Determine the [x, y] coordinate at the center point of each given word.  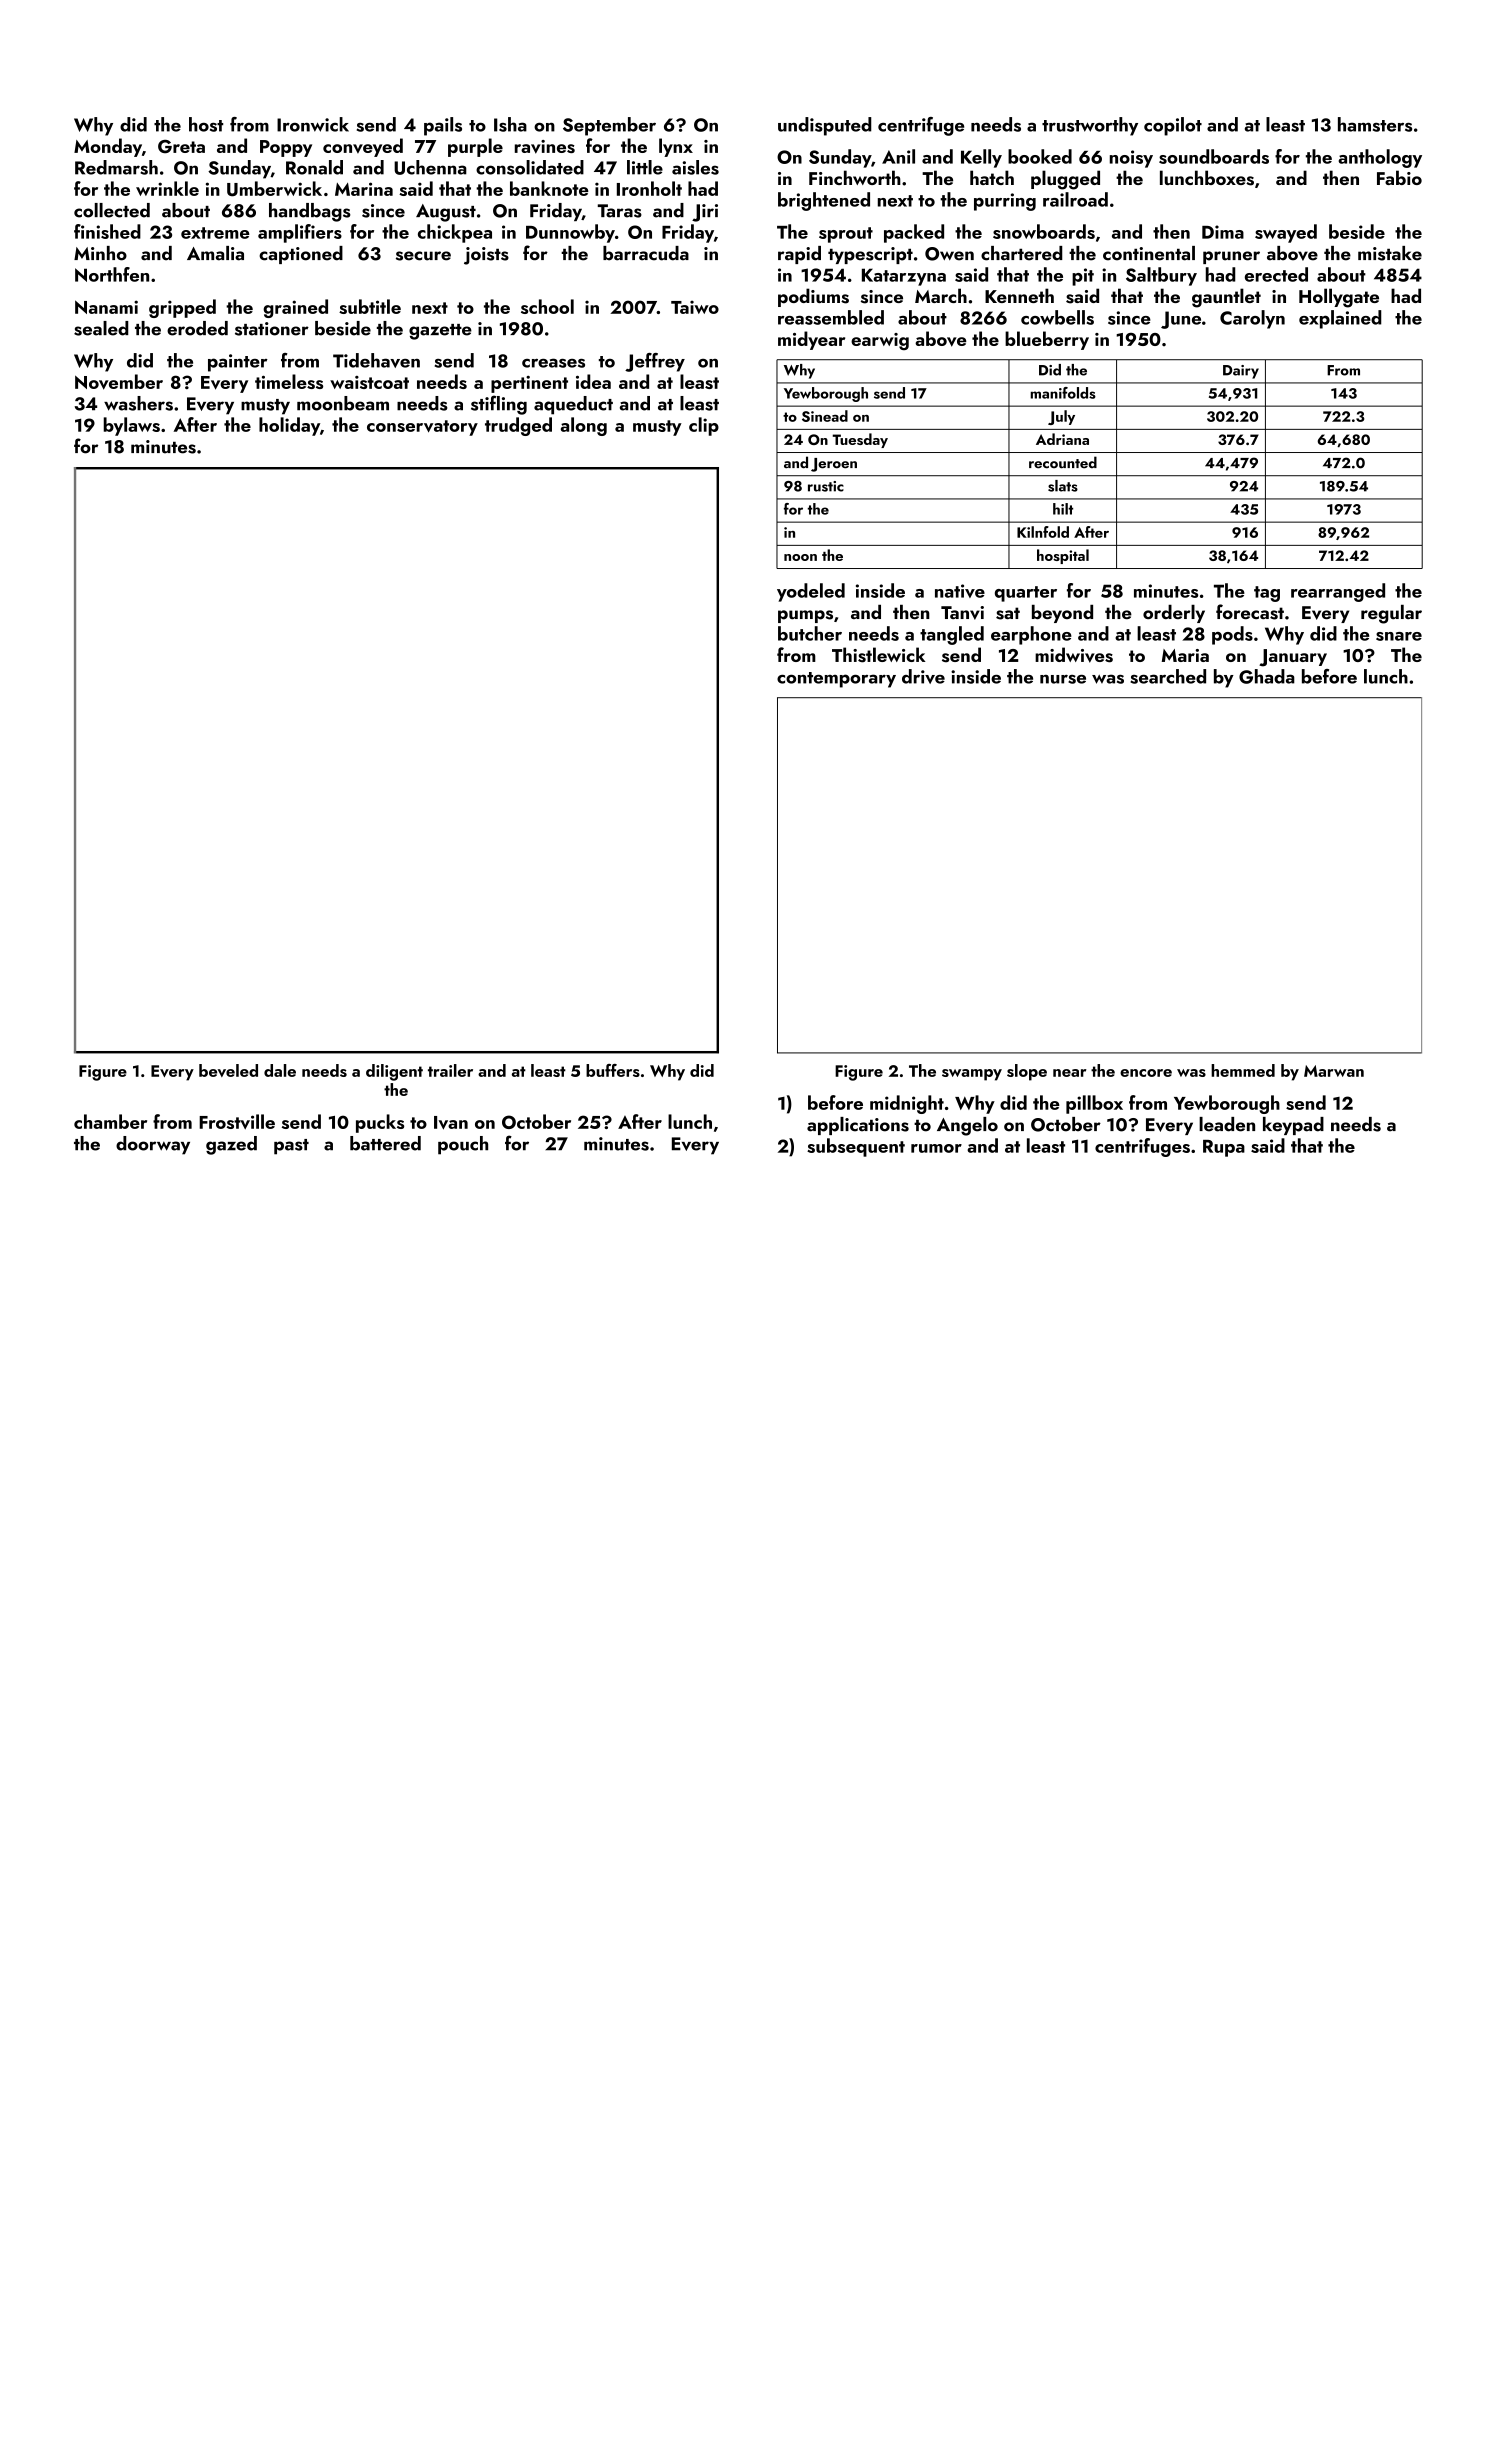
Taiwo [695, 307]
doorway [153, 1145]
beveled [228, 1070]
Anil [898, 156]
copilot [1173, 126]
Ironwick [313, 124]
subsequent [856, 1147]
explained [1340, 319]
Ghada [1267, 676]
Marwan [1334, 1071]
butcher [810, 633]
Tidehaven [376, 360]
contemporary [836, 680]
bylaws [131, 426]
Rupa [1224, 1148]
